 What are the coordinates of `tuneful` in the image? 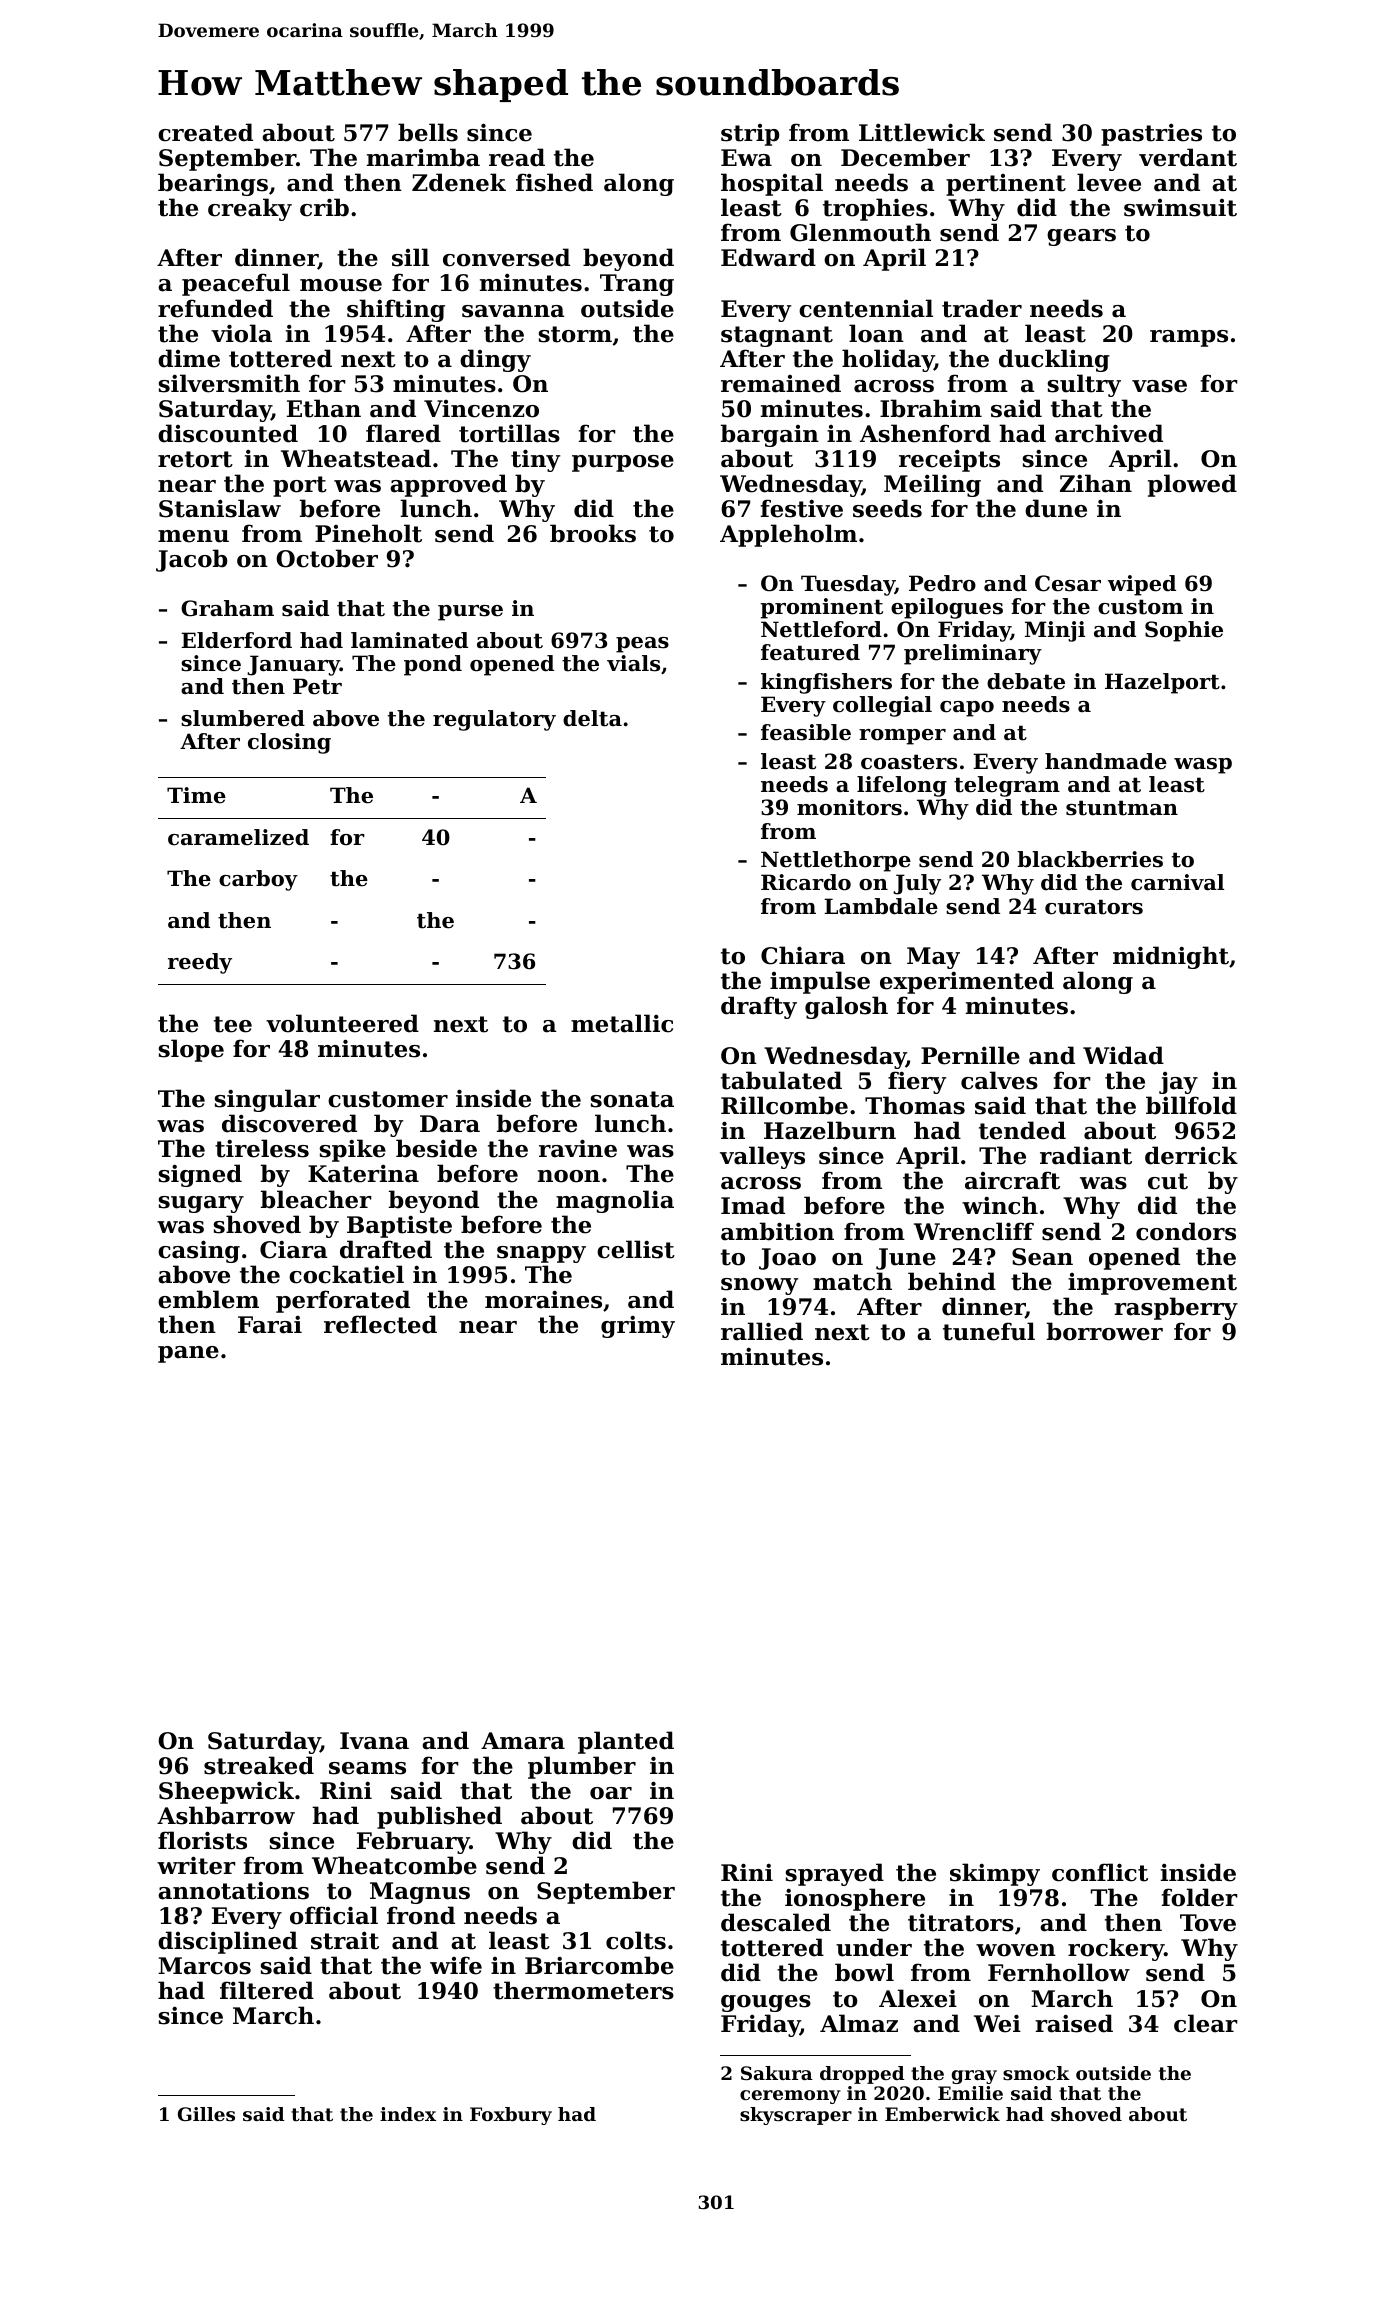 It's located at (989, 1331).
